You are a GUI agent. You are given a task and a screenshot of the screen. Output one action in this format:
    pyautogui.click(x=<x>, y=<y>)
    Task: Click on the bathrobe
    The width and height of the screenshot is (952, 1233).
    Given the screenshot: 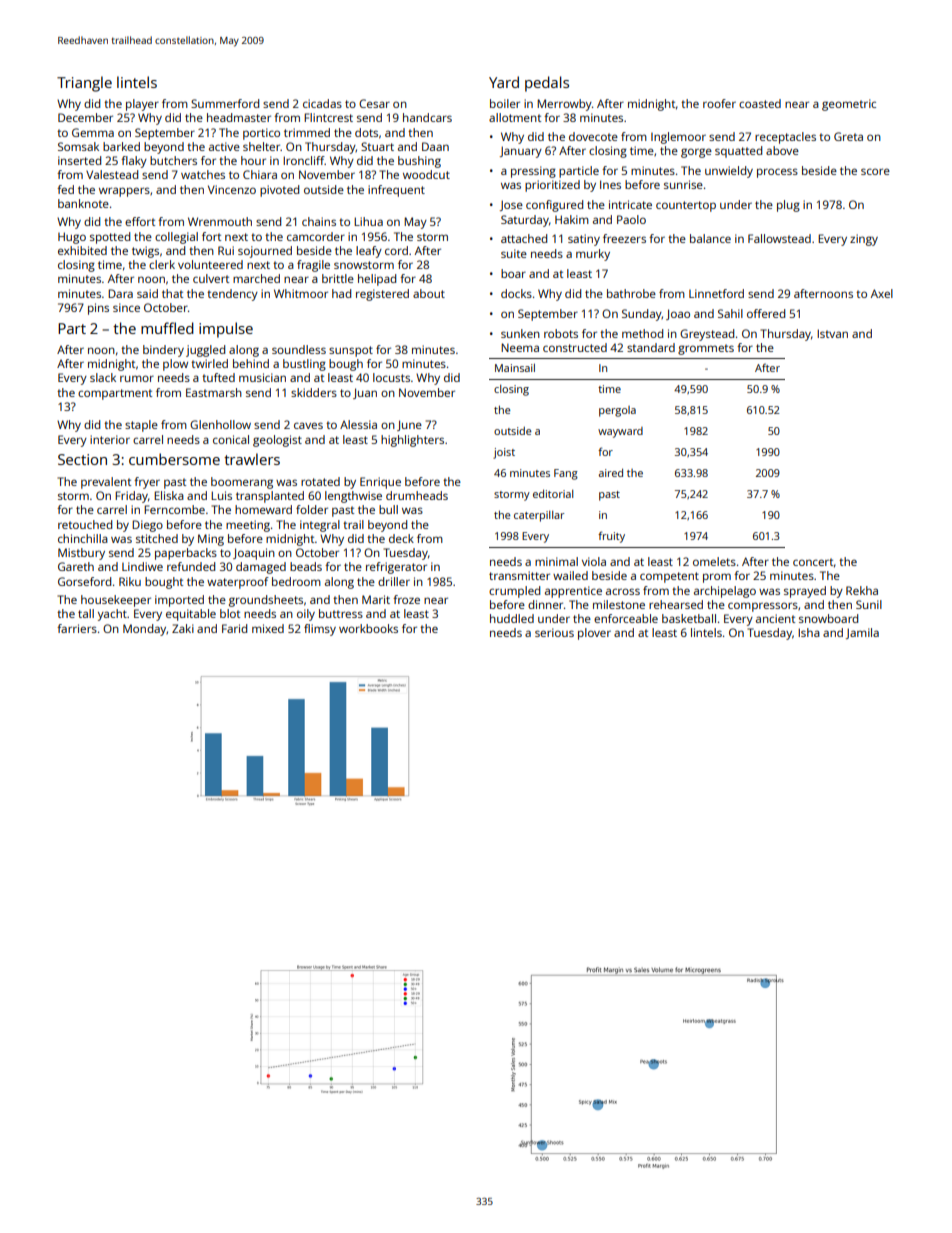 What is the action you would take?
    pyautogui.click(x=631, y=293)
